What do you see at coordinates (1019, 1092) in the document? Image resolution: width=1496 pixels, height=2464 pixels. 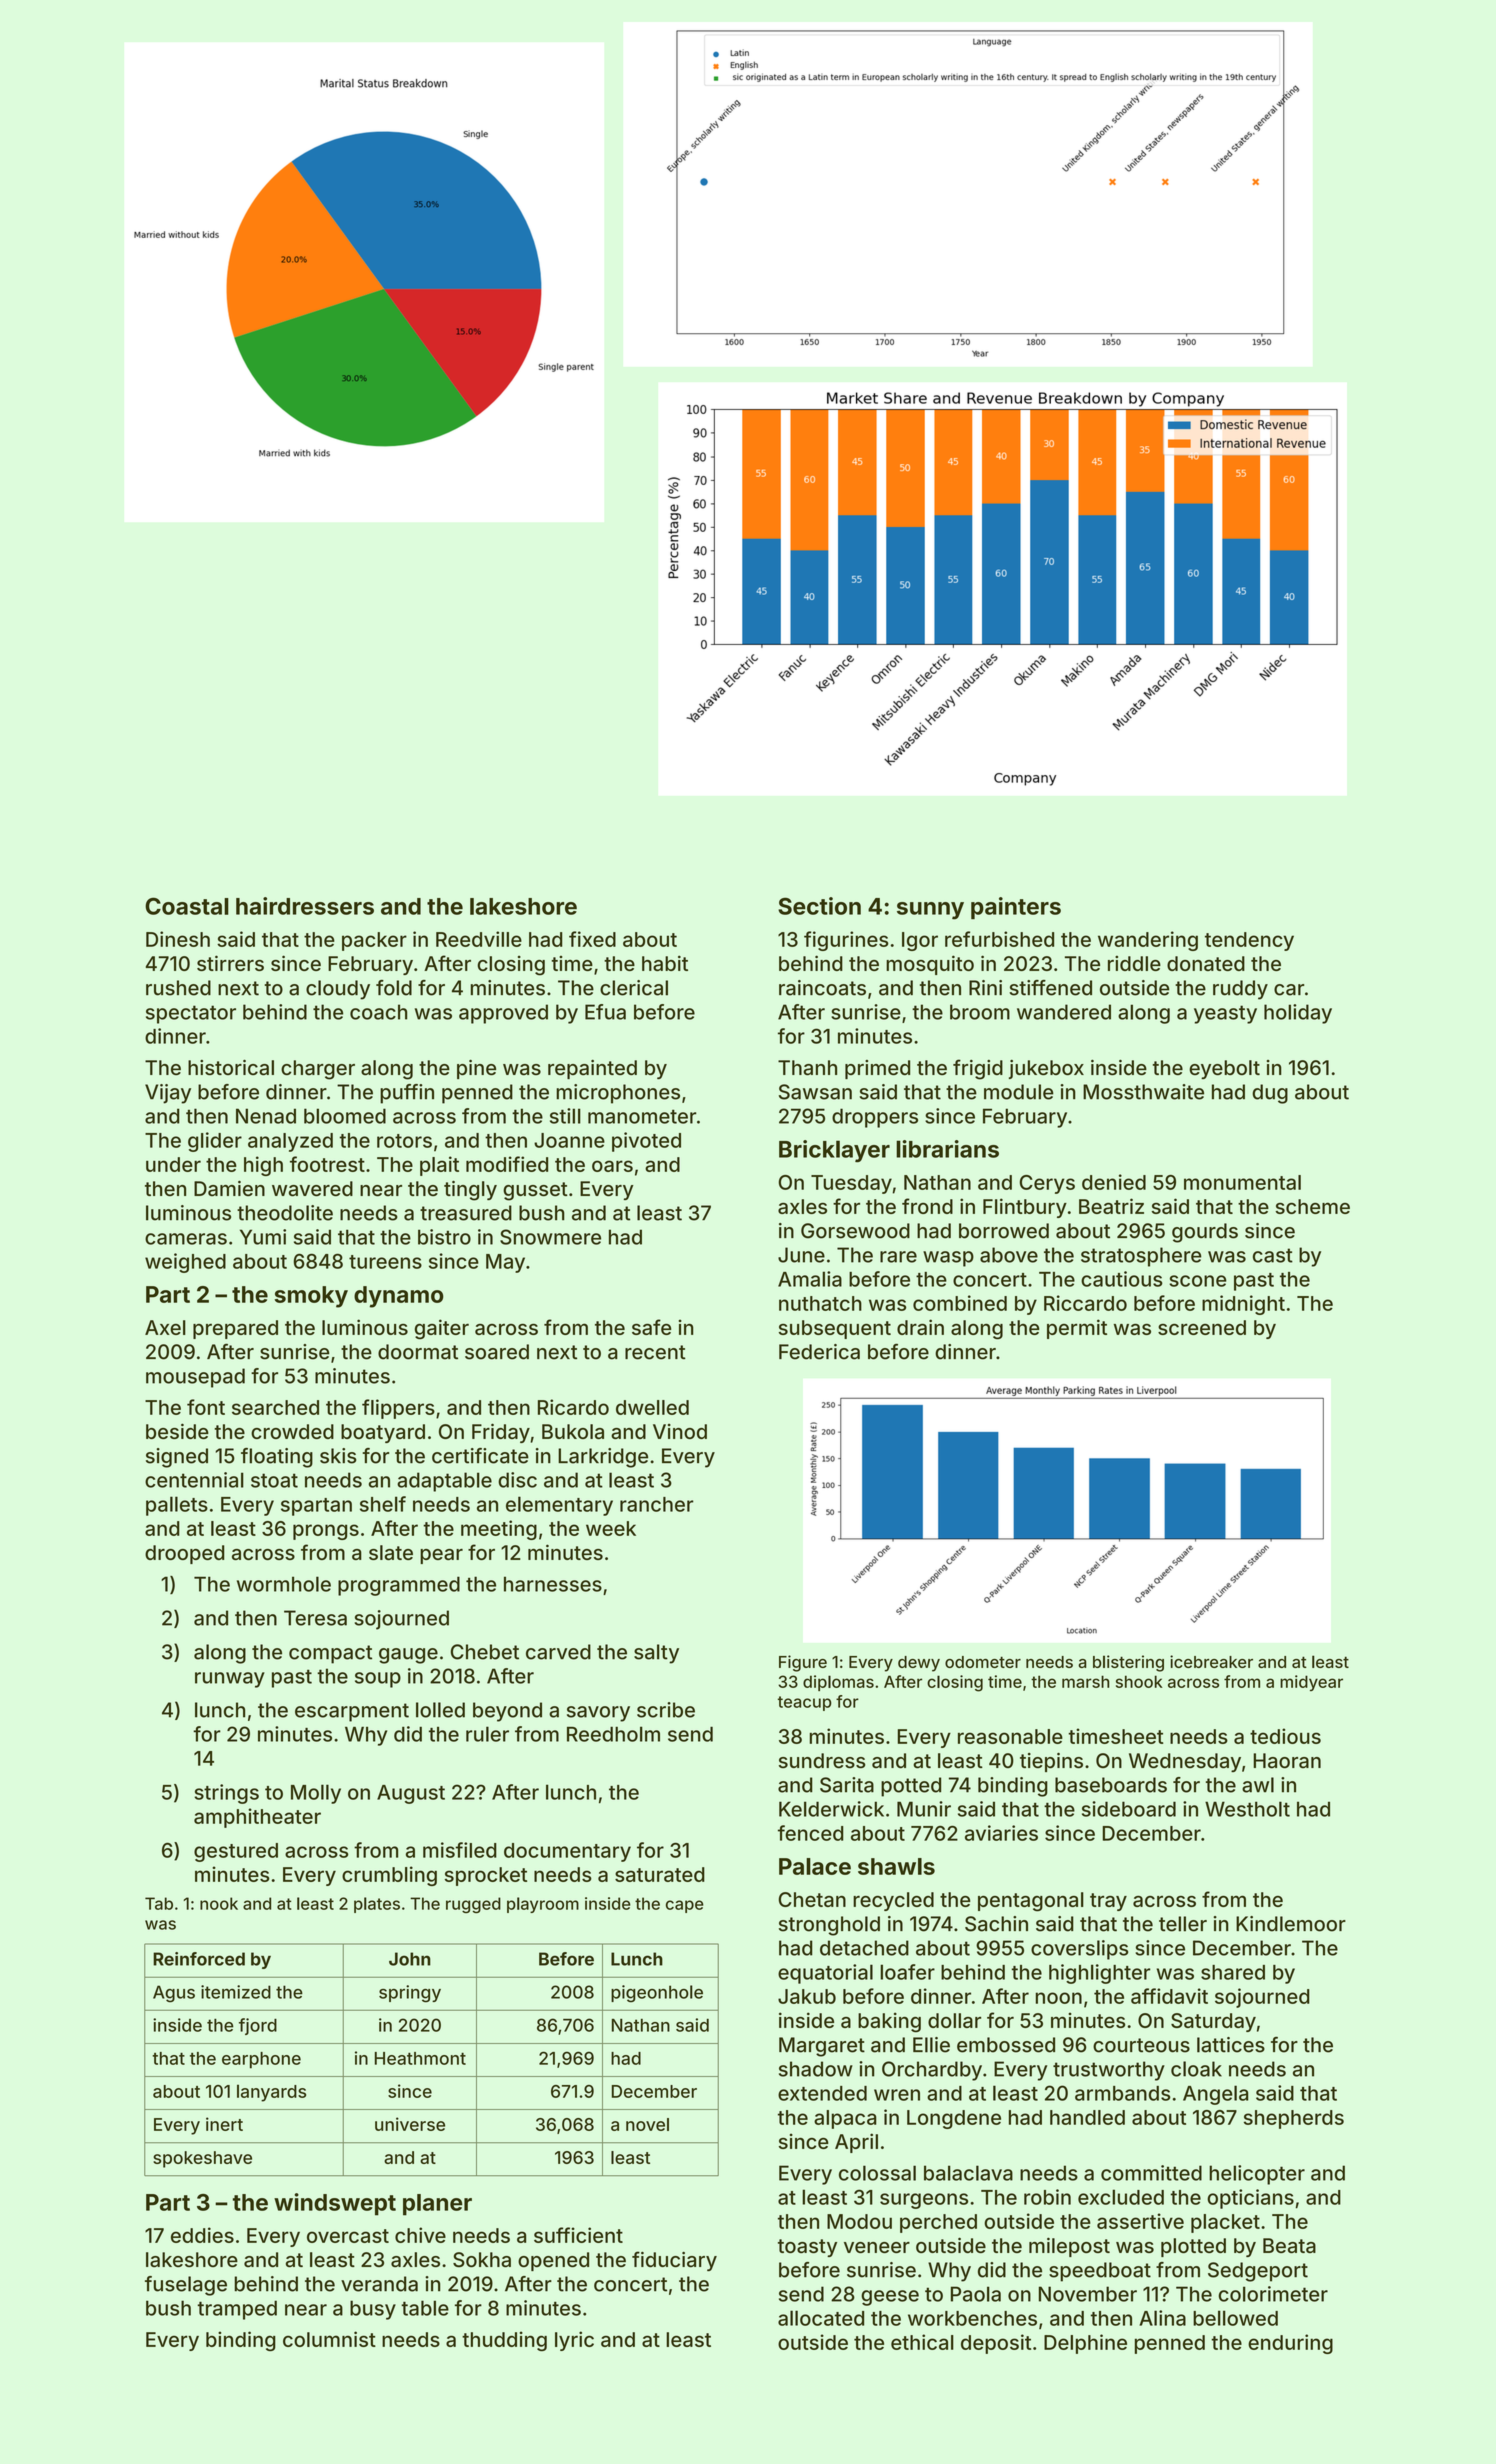 I see `module` at bounding box center [1019, 1092].
